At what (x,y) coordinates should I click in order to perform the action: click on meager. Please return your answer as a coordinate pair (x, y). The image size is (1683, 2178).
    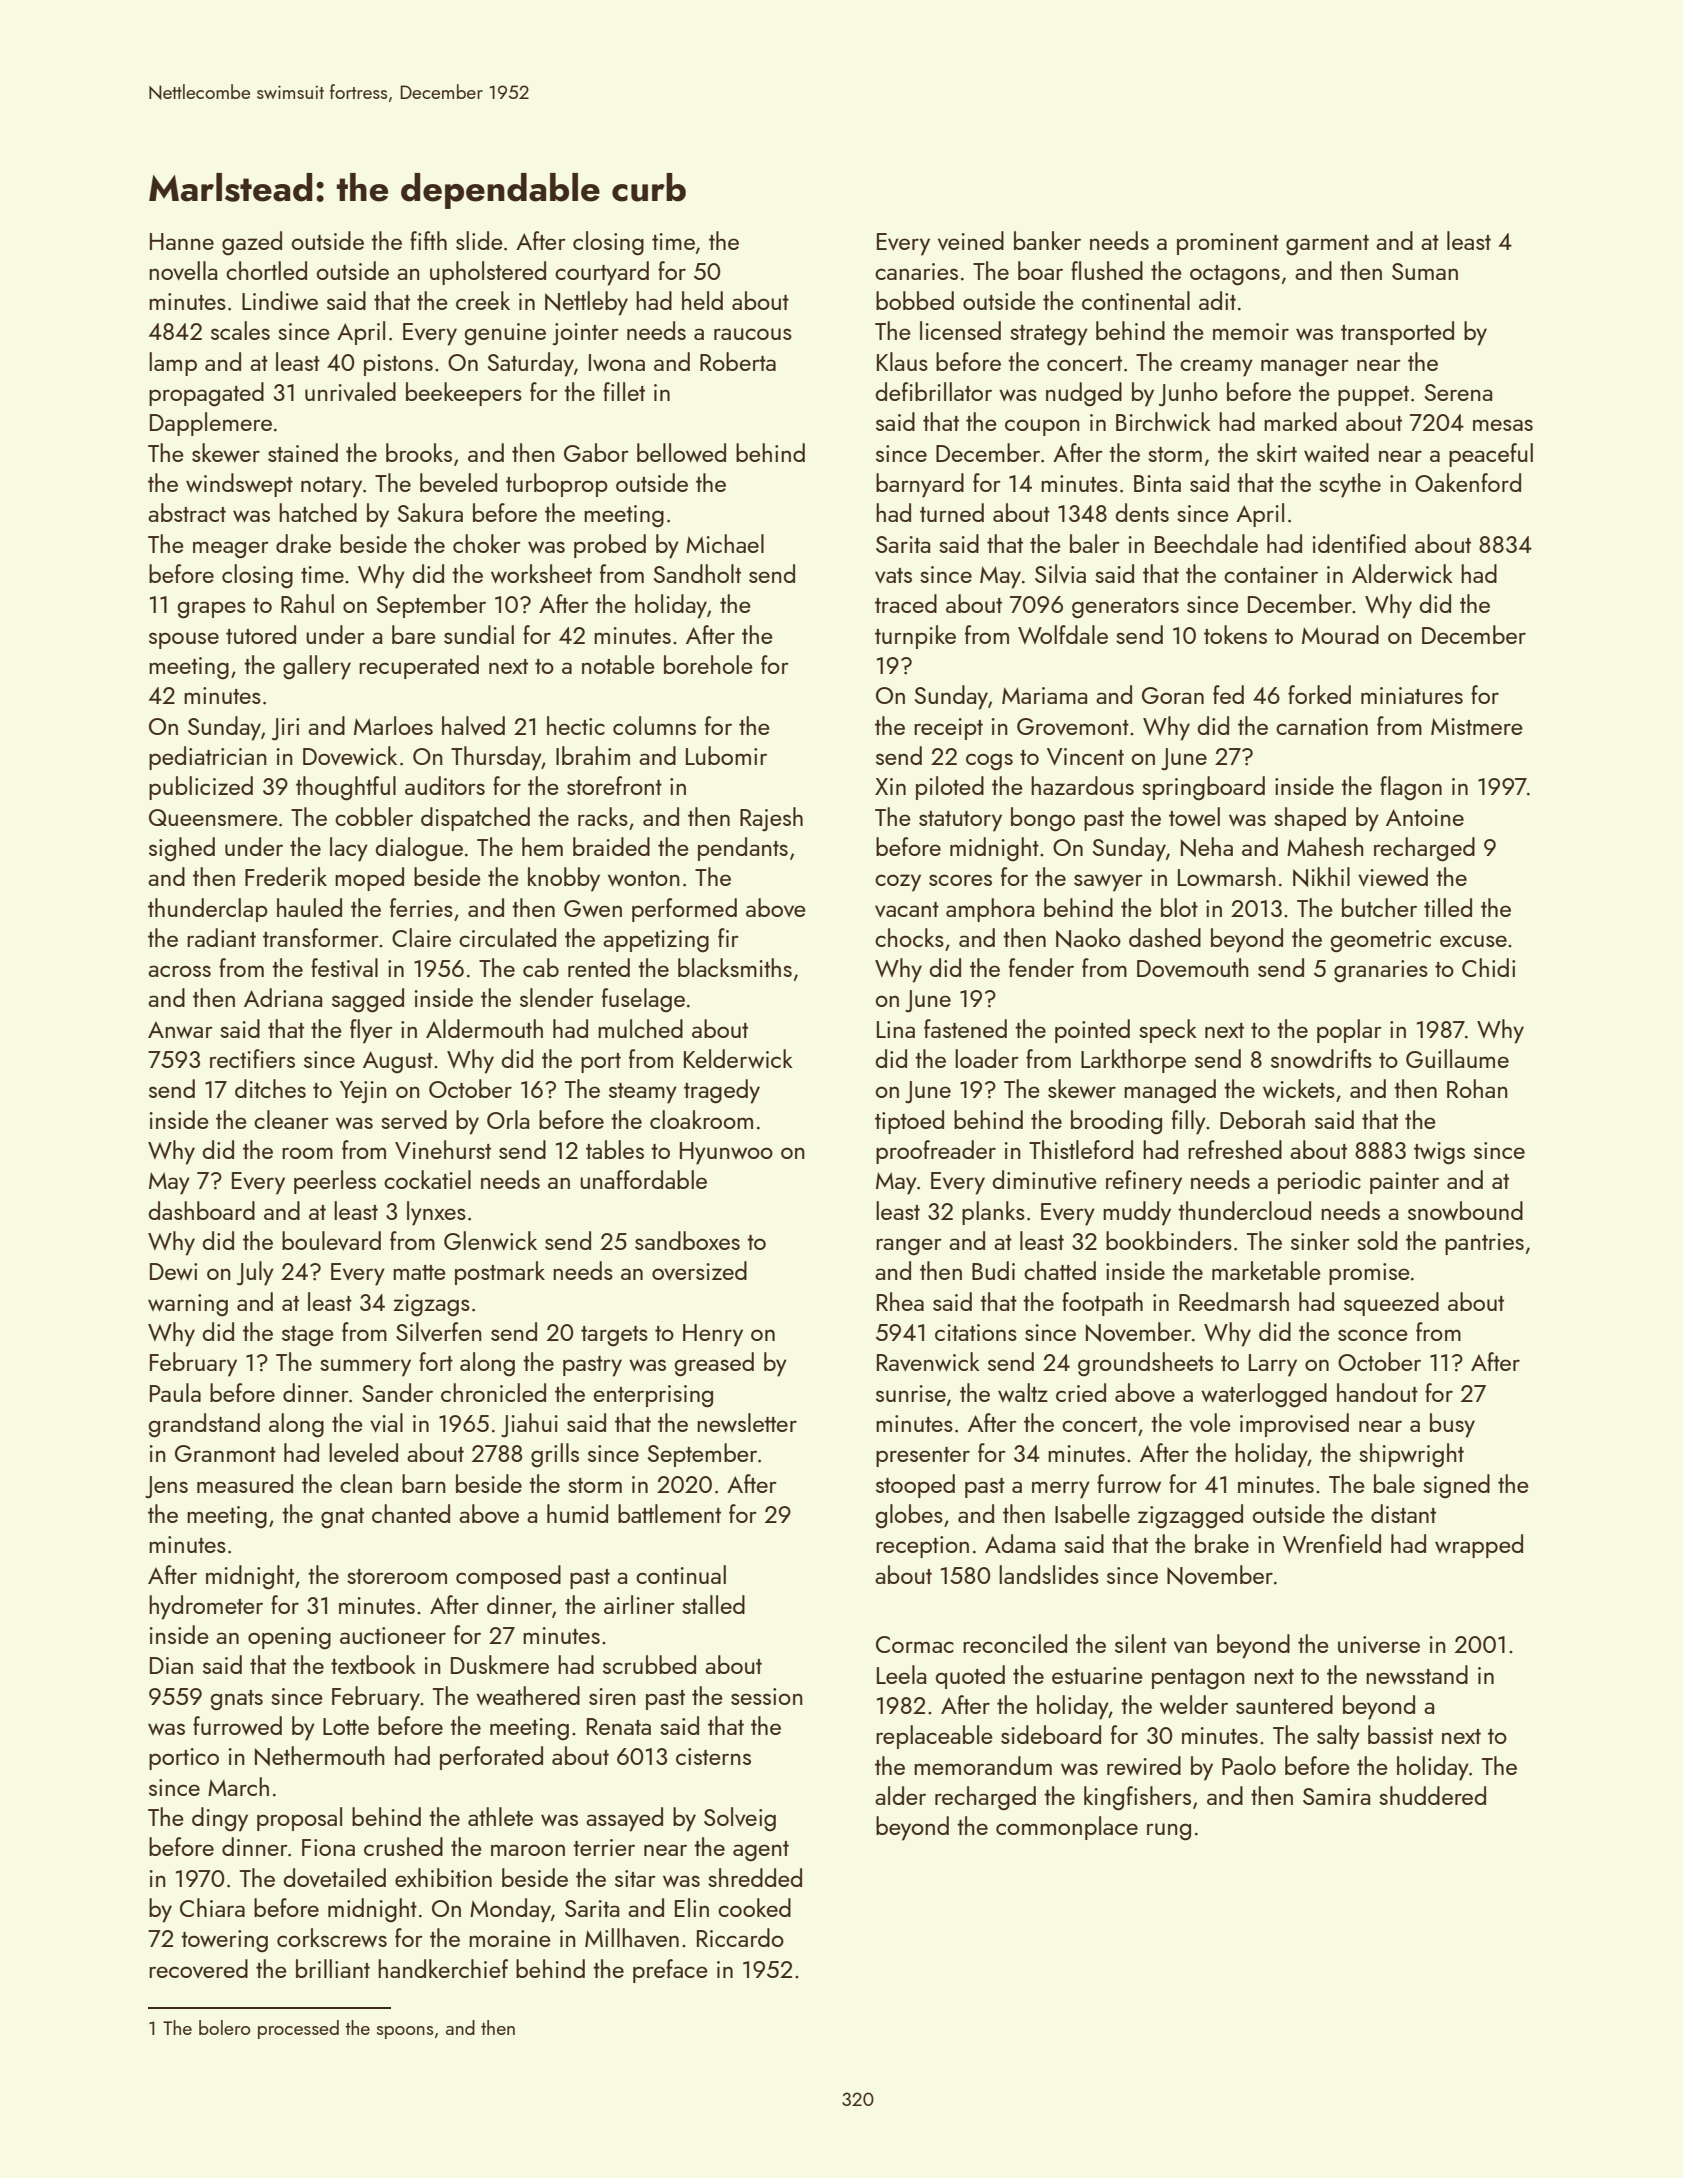
    Looking at the image, I should click on (231, 550).
